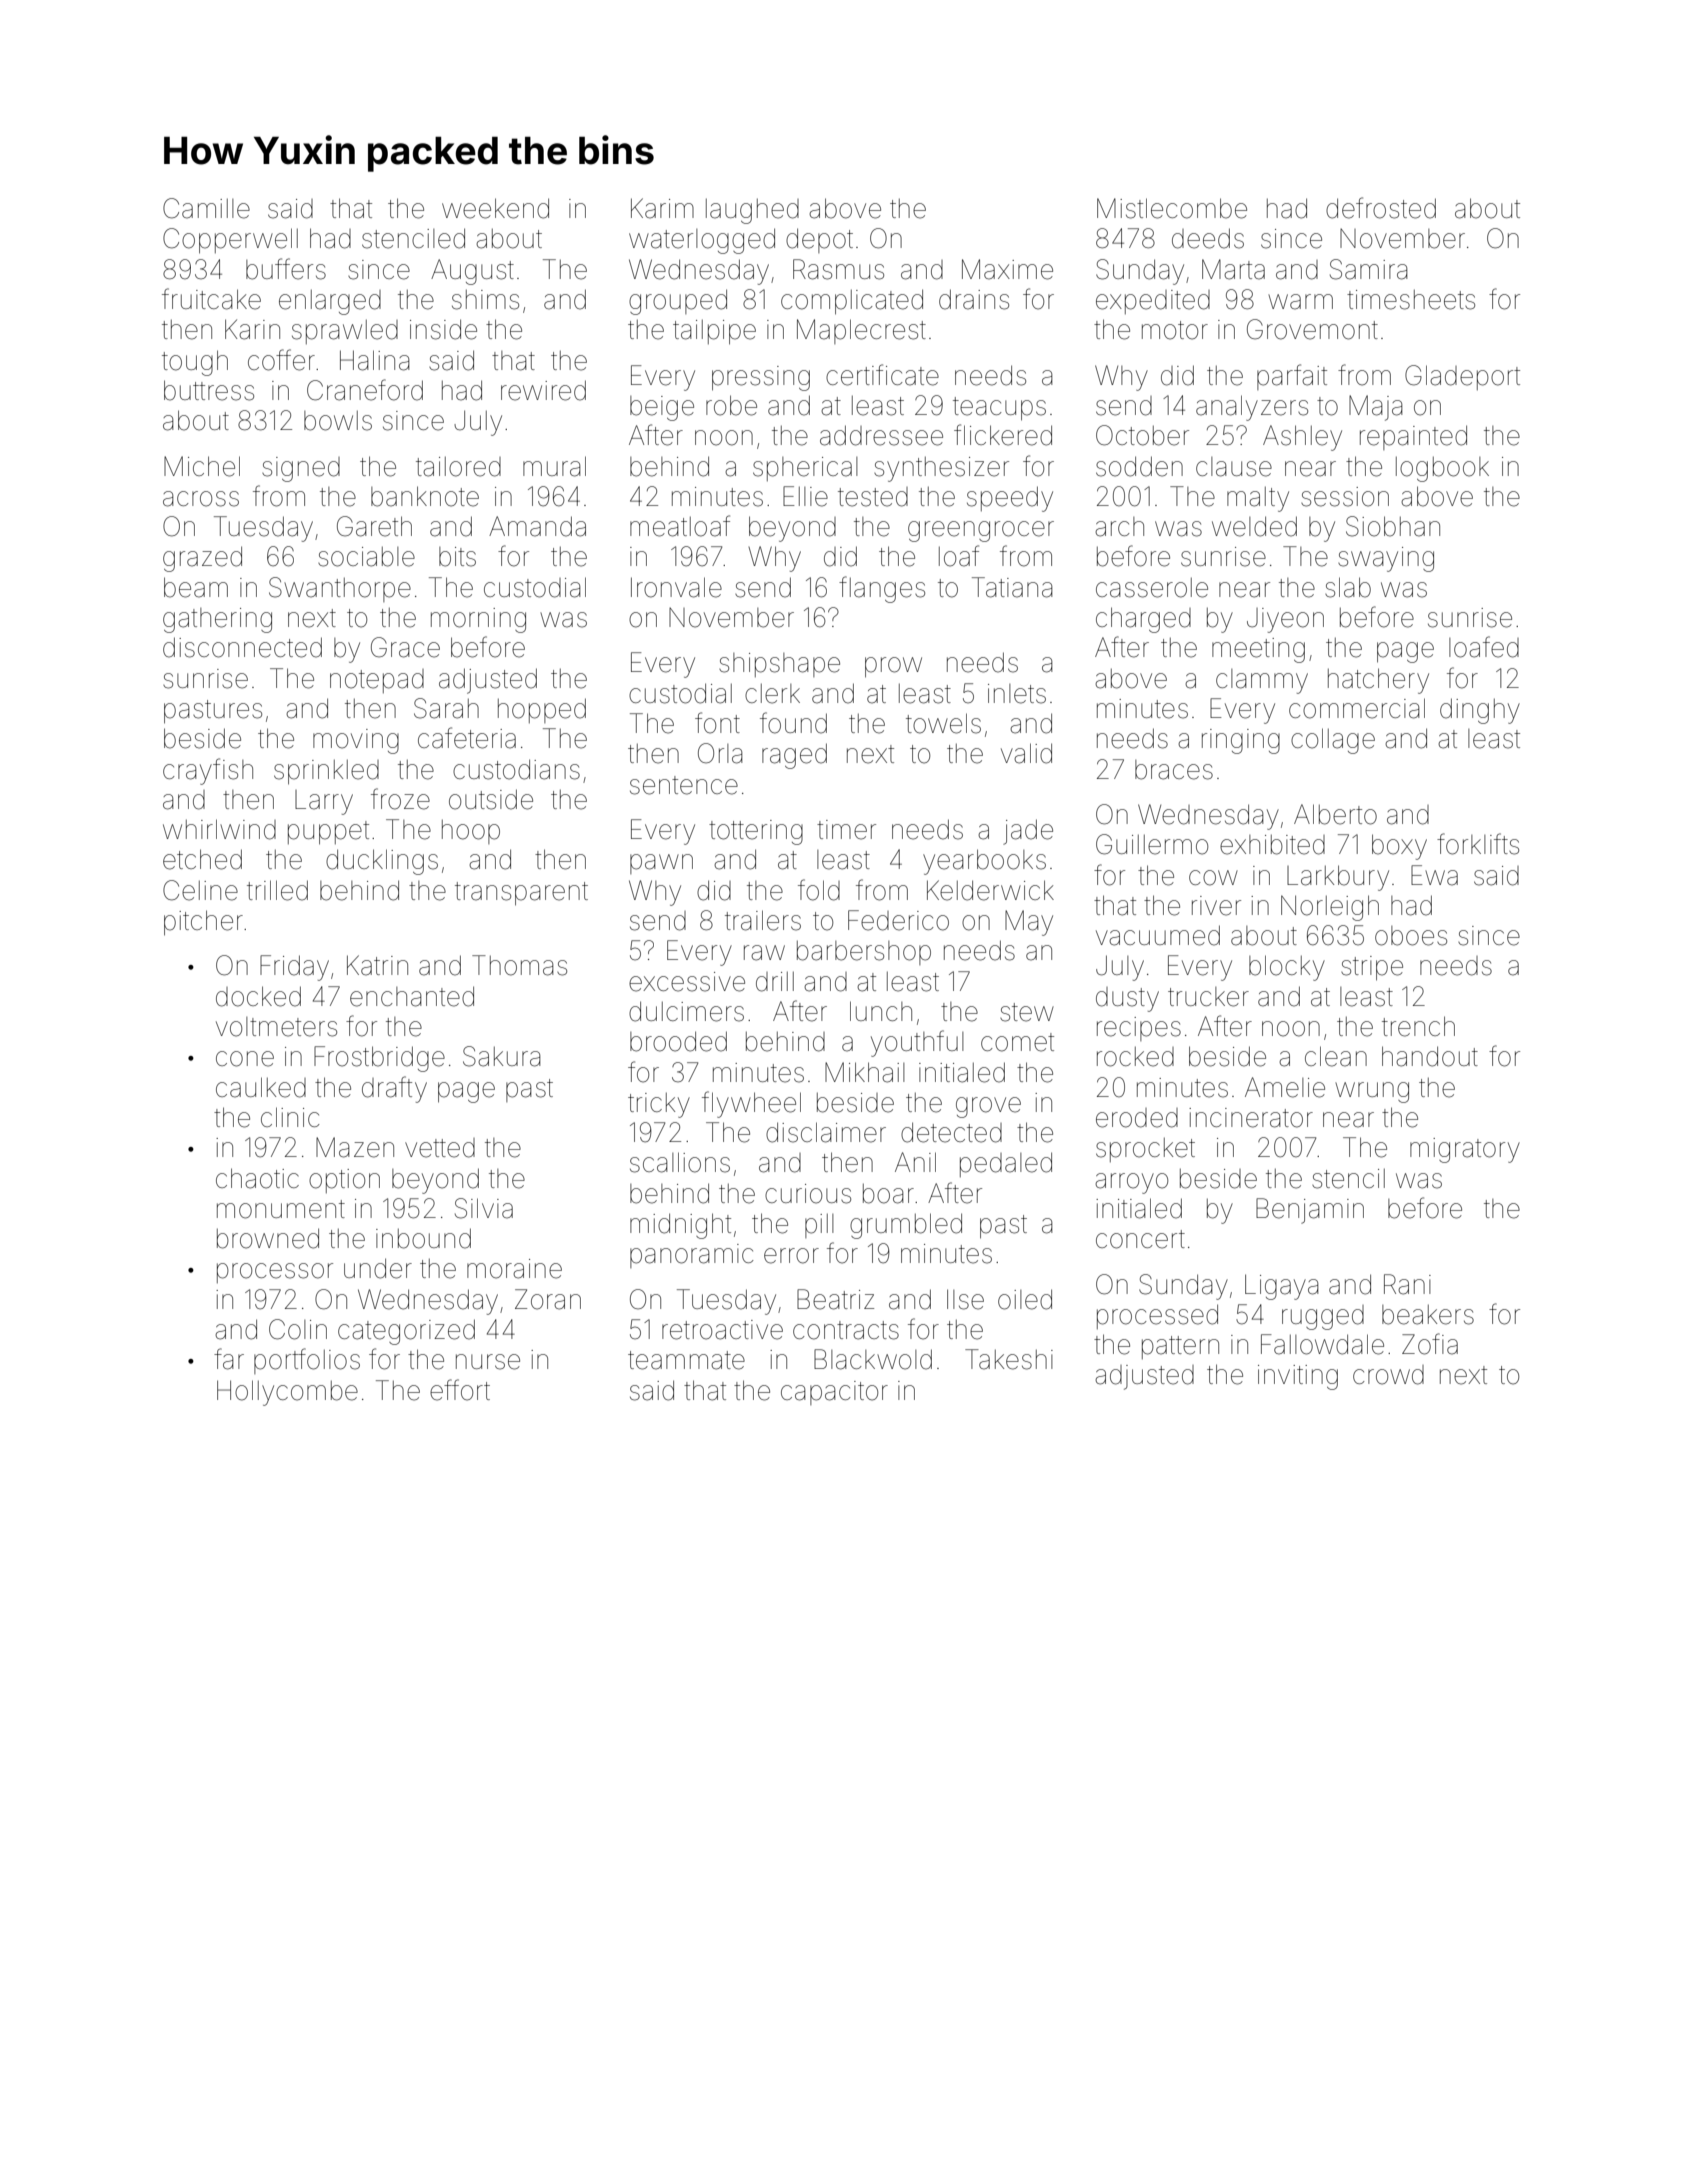 The width and height of the image is (1683, 2178). What do you see at coordinates (702, 241) in the image?
I see `waterlogged` at bounding box center [702, 241].
